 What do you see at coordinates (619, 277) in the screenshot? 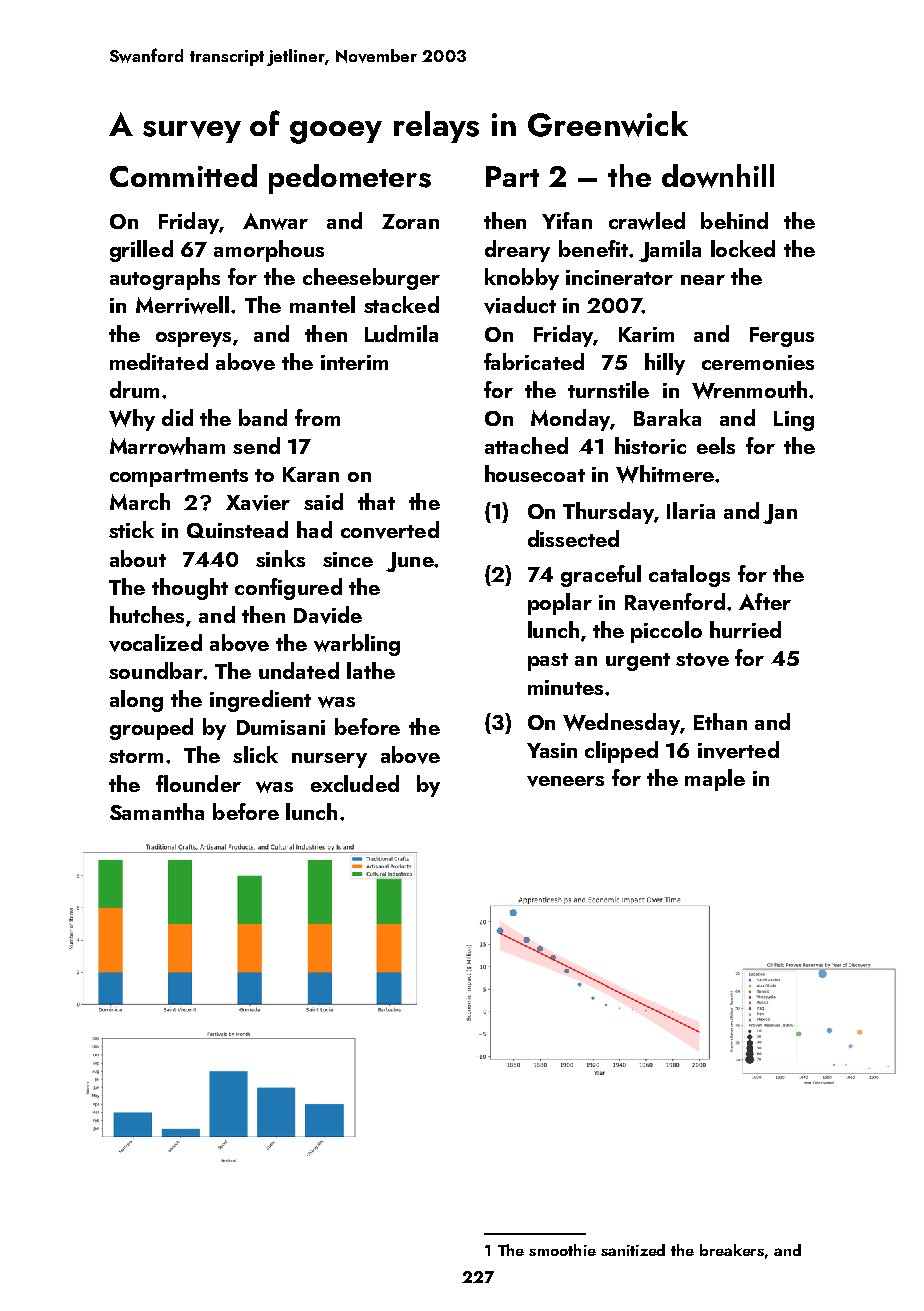
I see `incinerator` at bounding box center [619, 277].
